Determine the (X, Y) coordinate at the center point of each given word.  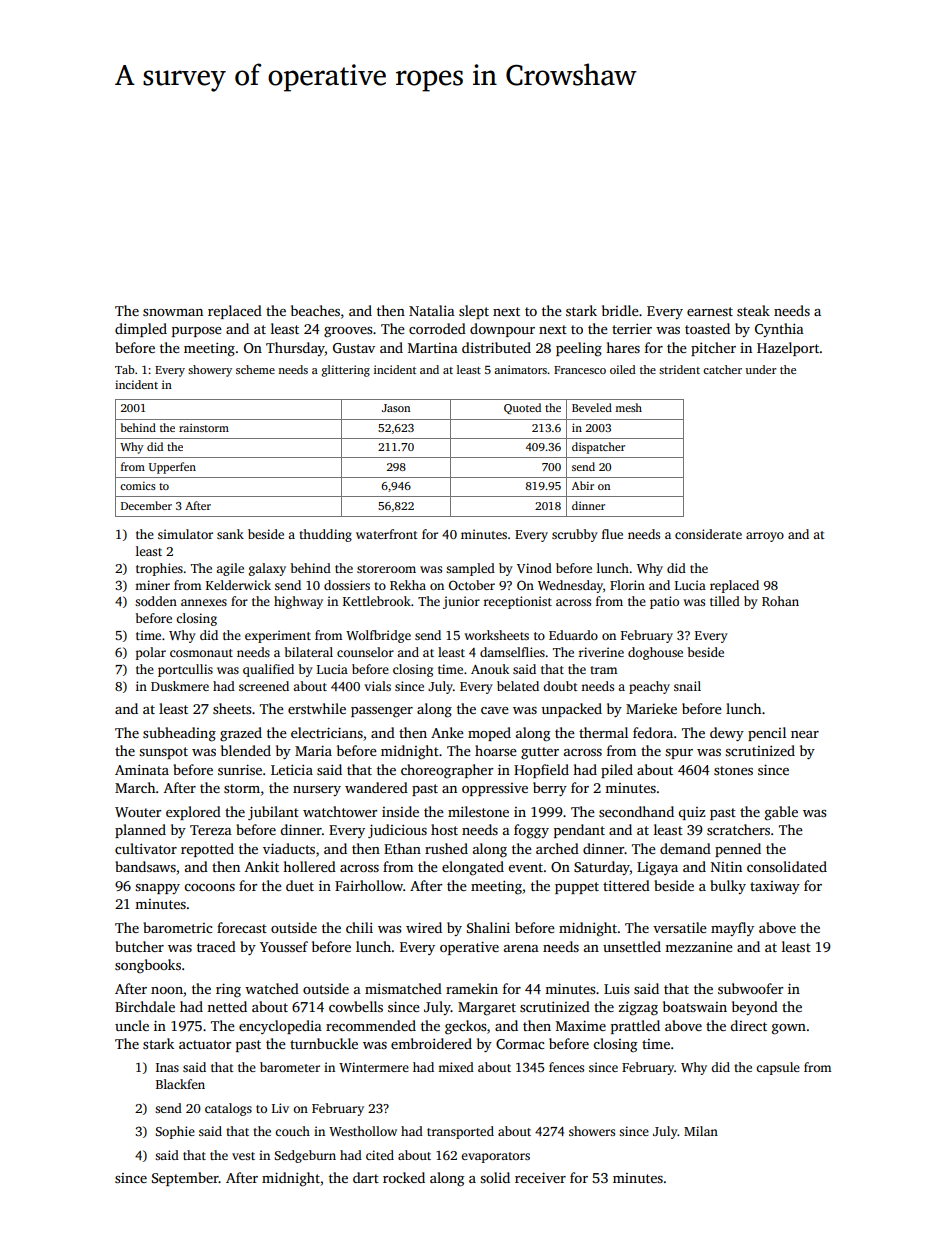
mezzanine (699, 946)
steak (753, 310)
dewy (727, 734)
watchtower (340, 811)
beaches (315, 310)
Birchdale (145, 1006)
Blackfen (180, 1084)
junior (461, 602)
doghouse (655, 653)
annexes (204, 602)
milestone (478, 811)
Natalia (432, 310)
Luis (616, 989)
